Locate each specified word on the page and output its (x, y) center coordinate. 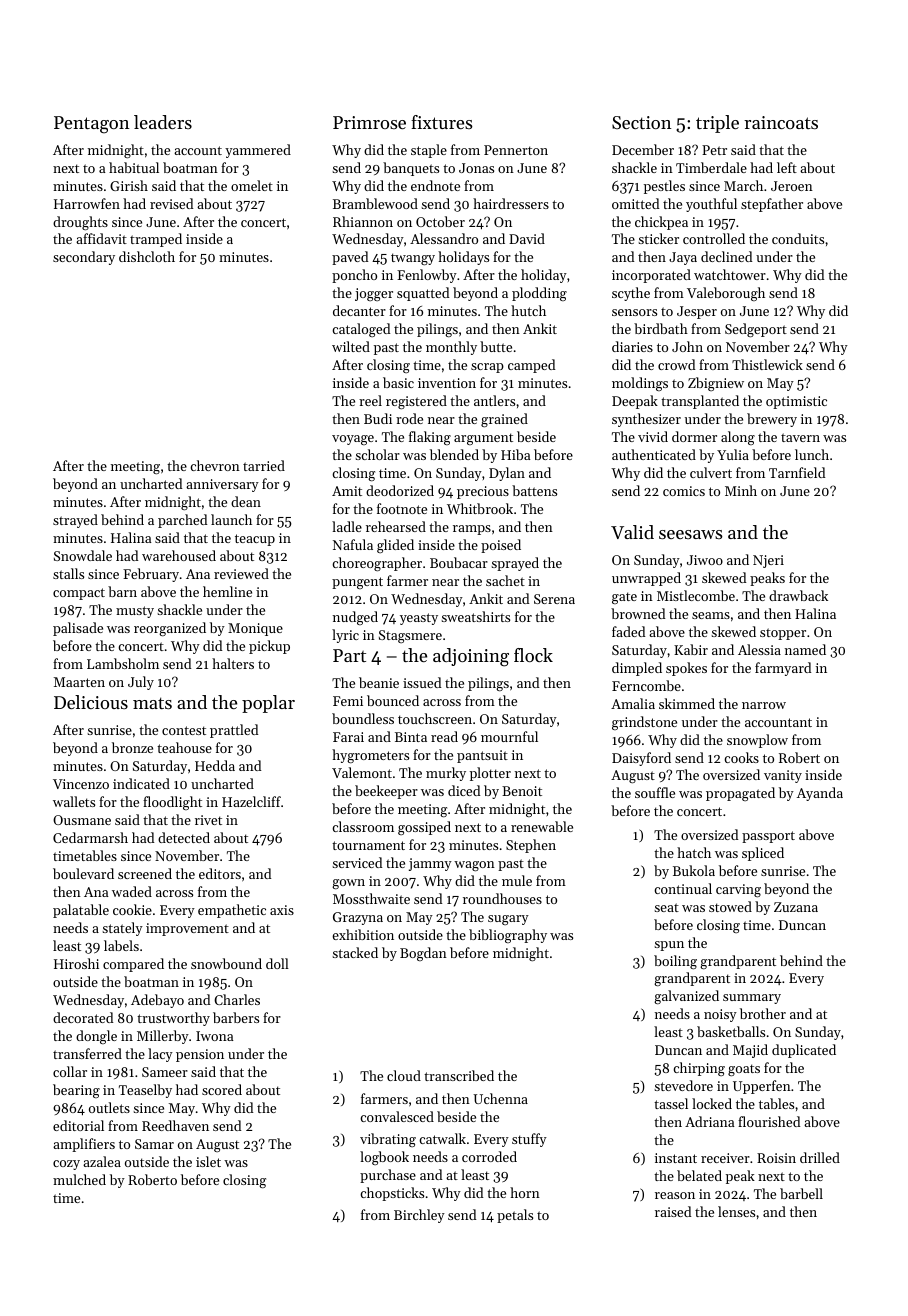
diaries (632, 346)
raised (673, 1211)
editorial (78, 1125)
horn (525, 1192)
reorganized (170, 629)
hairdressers (511, 203)
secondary (84, 258)
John (687, 346)
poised (501, 546)
